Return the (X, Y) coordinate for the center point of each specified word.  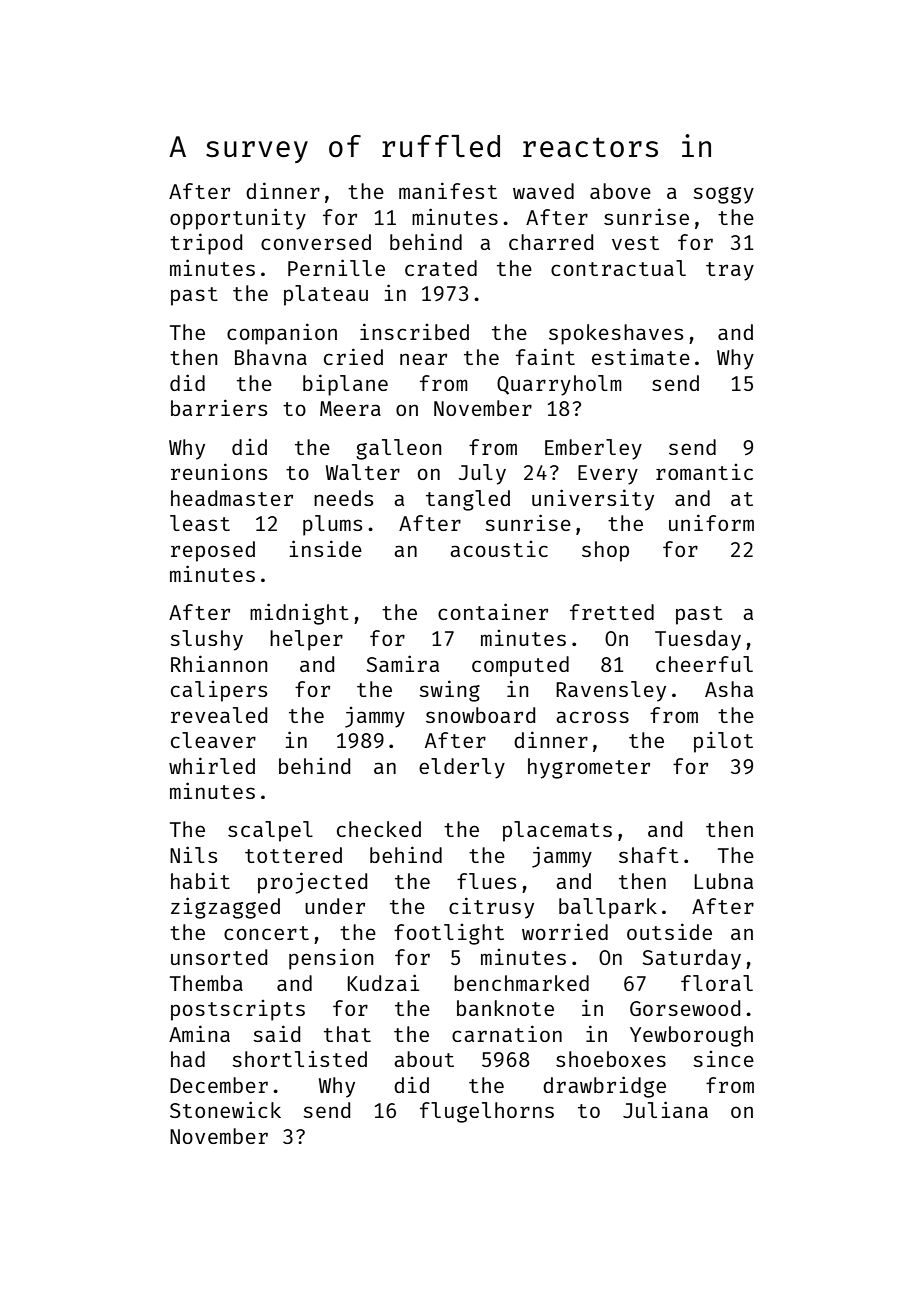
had (188, 1059)
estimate (641, 356)
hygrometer (589, 768)
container (493, 611)
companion (282, 334)
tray (730, 271)
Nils (193, 854)
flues (486, 881)
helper (306, 640)
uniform (711, 522)
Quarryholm (559, 385)
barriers (219, 407)
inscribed (414, 331)
